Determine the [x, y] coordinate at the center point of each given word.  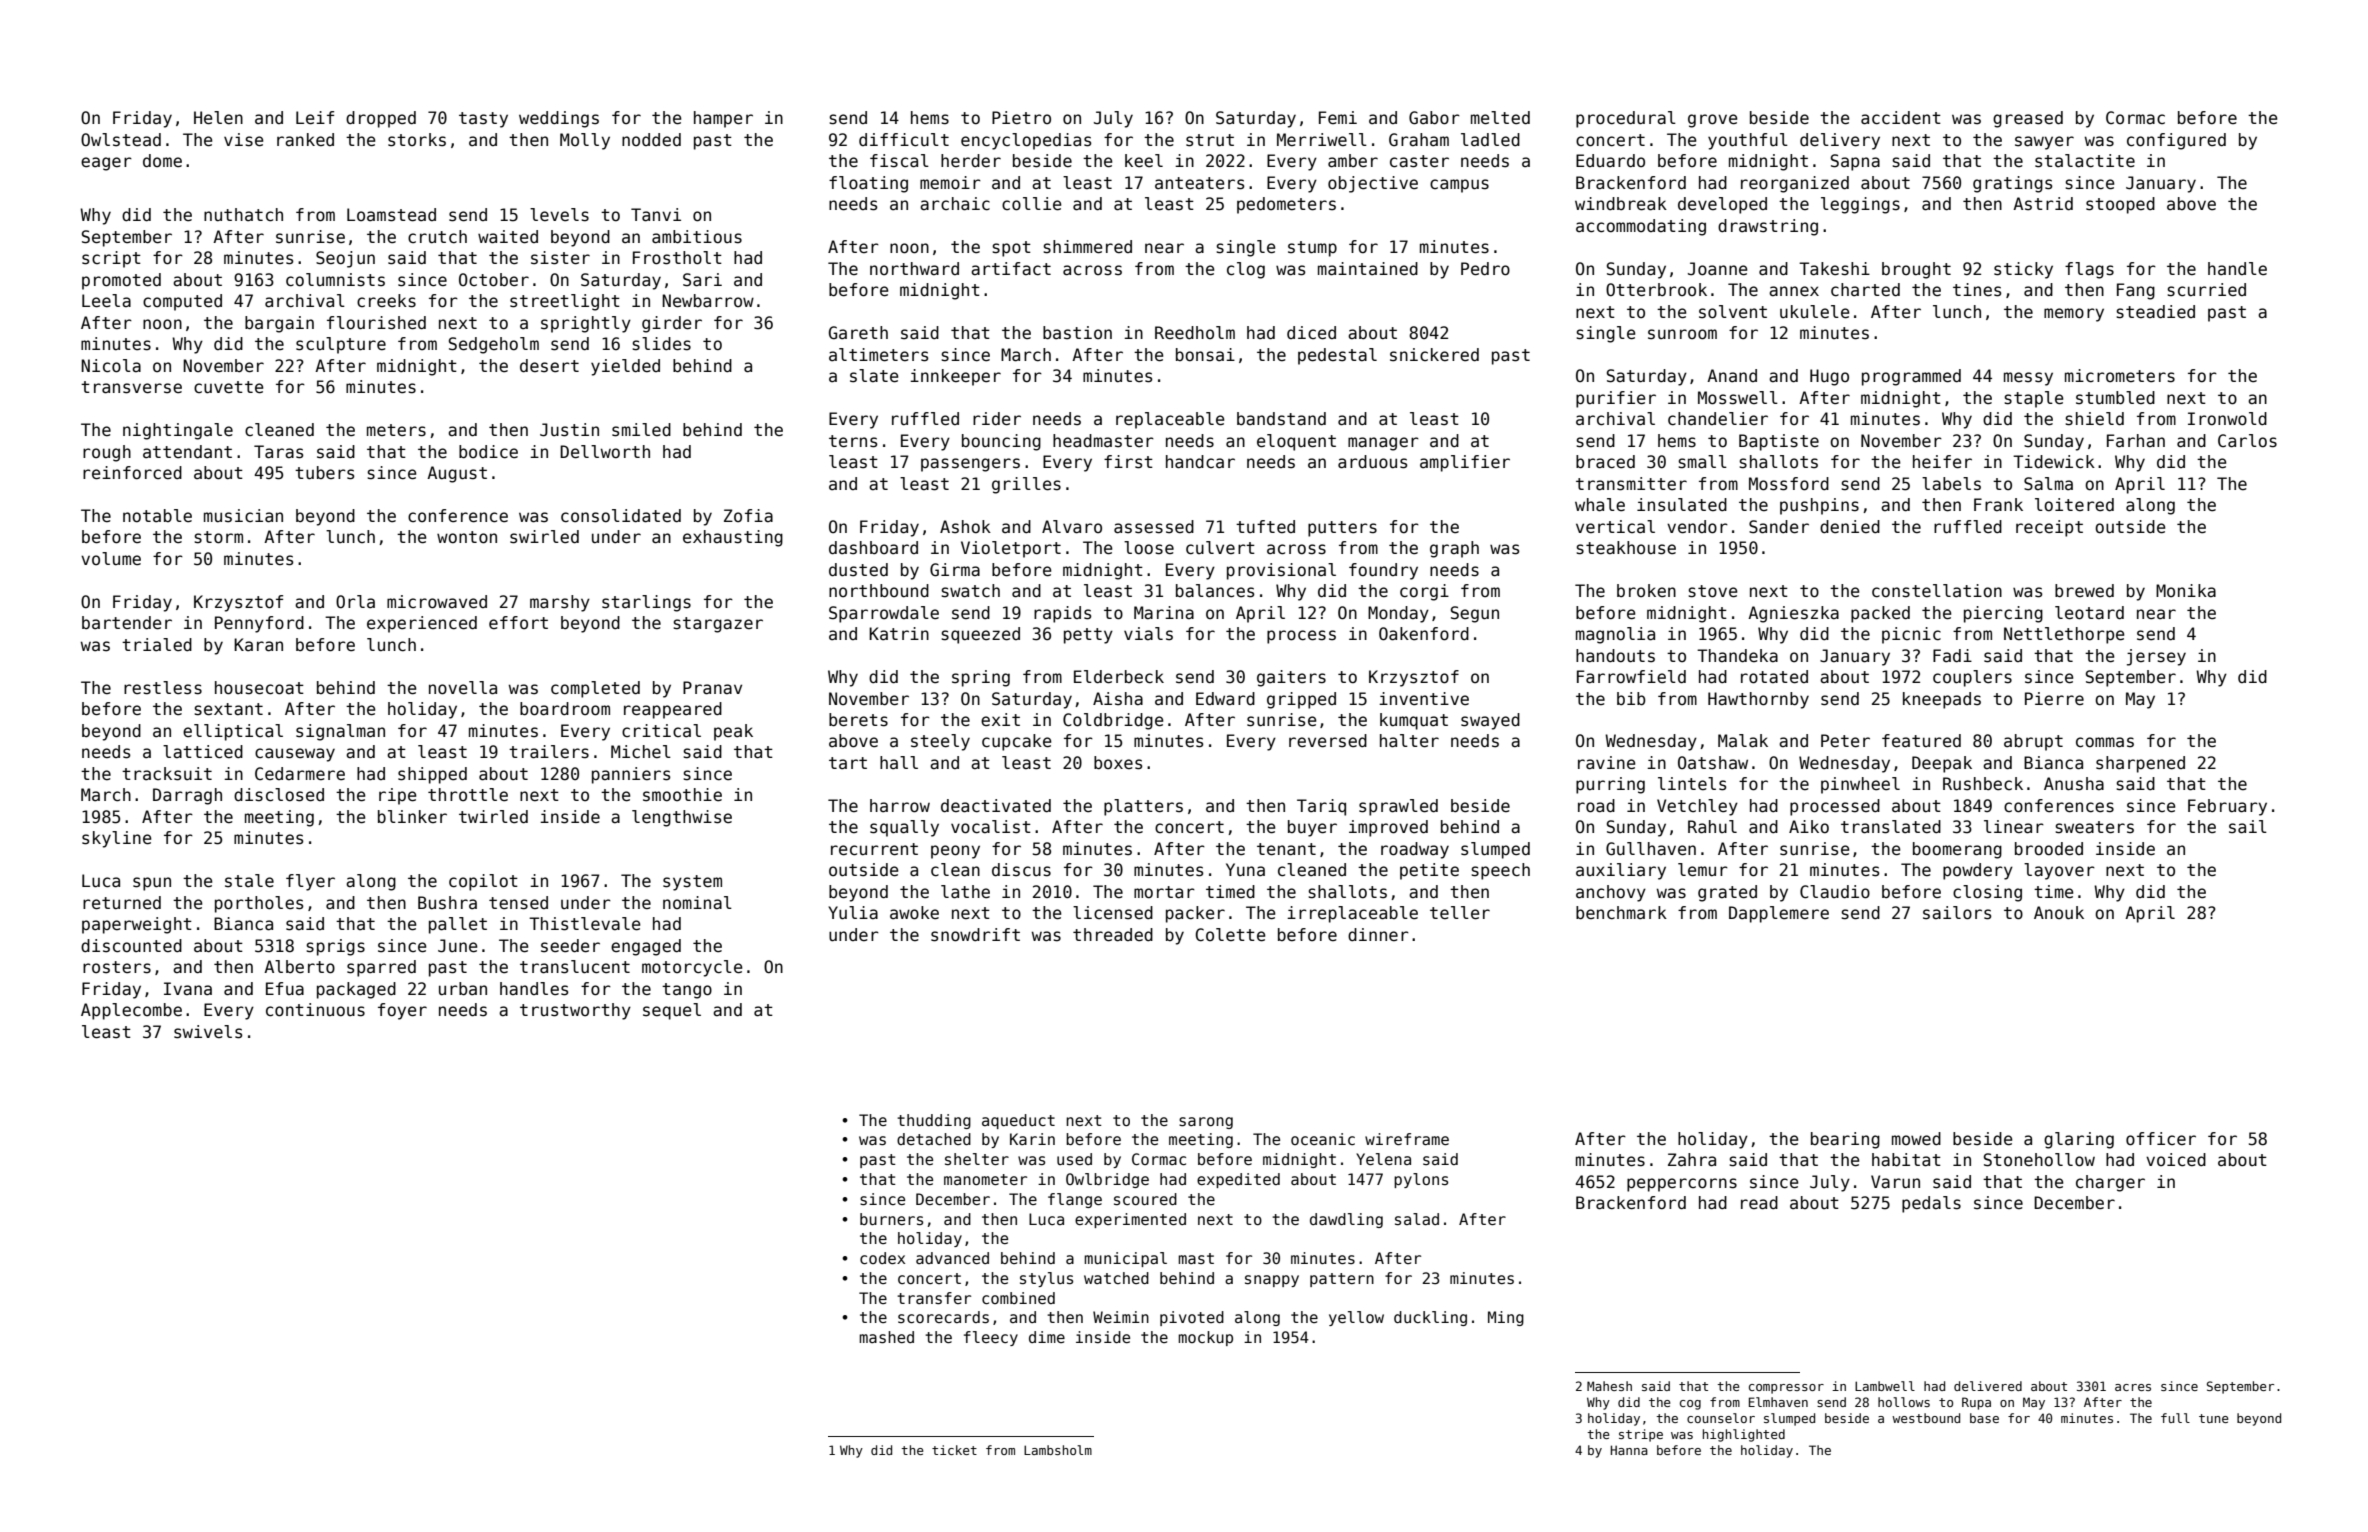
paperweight [137, 925]
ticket [954, 1450]
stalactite [2085, 161]
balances [1215, 591]
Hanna [1629, 1450]
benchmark [1621, 913]
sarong [1206, 1123]
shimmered [1087, 247]
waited [508, 237]
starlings [646, 603]
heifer [1942, 462]
